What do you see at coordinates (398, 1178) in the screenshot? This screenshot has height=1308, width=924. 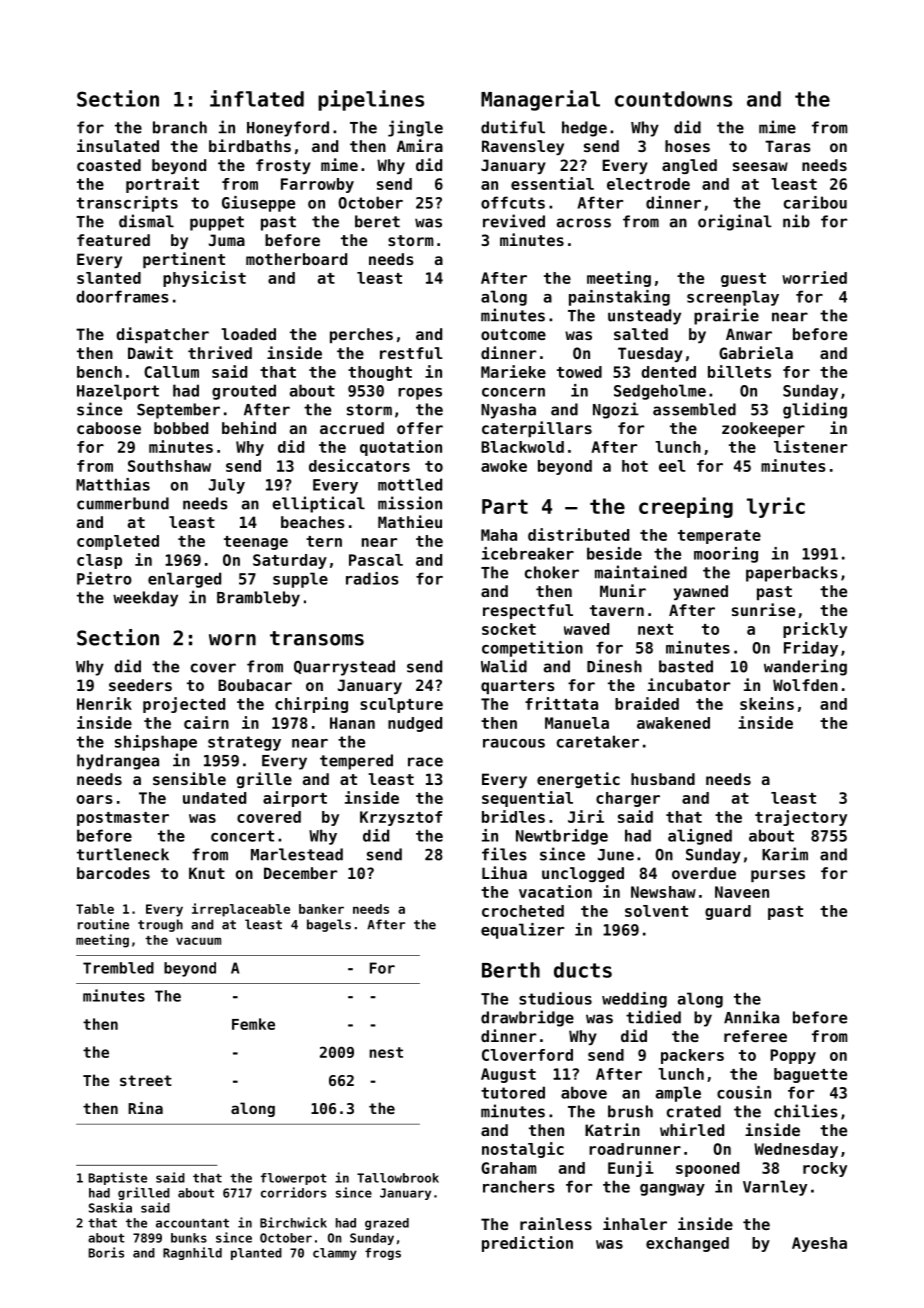 I see `Tallowbrook` at bounding box center [398, 1178].
